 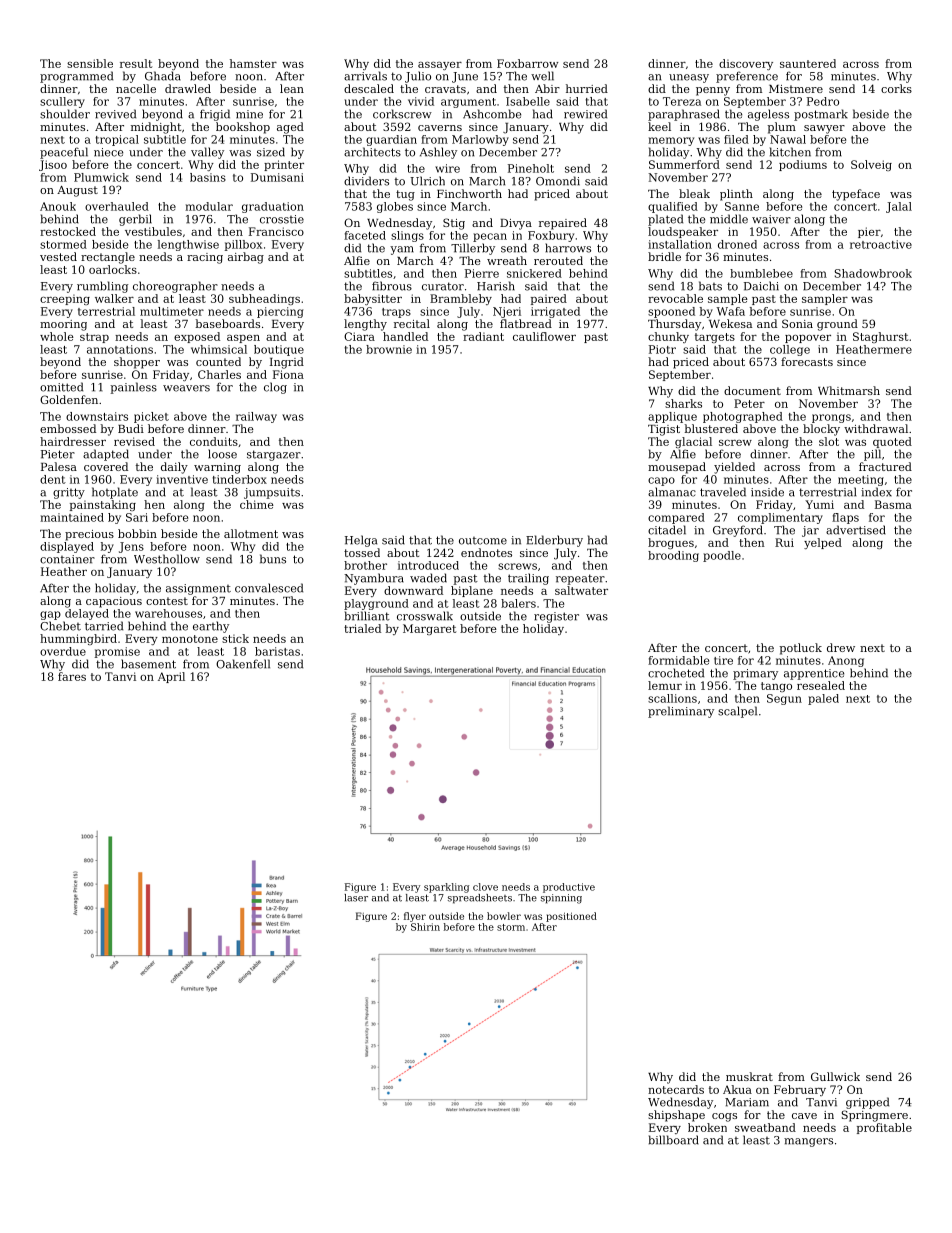 What do you see at coordinates (876, 492) in the screenshot?
I see `index` at bounding box center [876, 492].
